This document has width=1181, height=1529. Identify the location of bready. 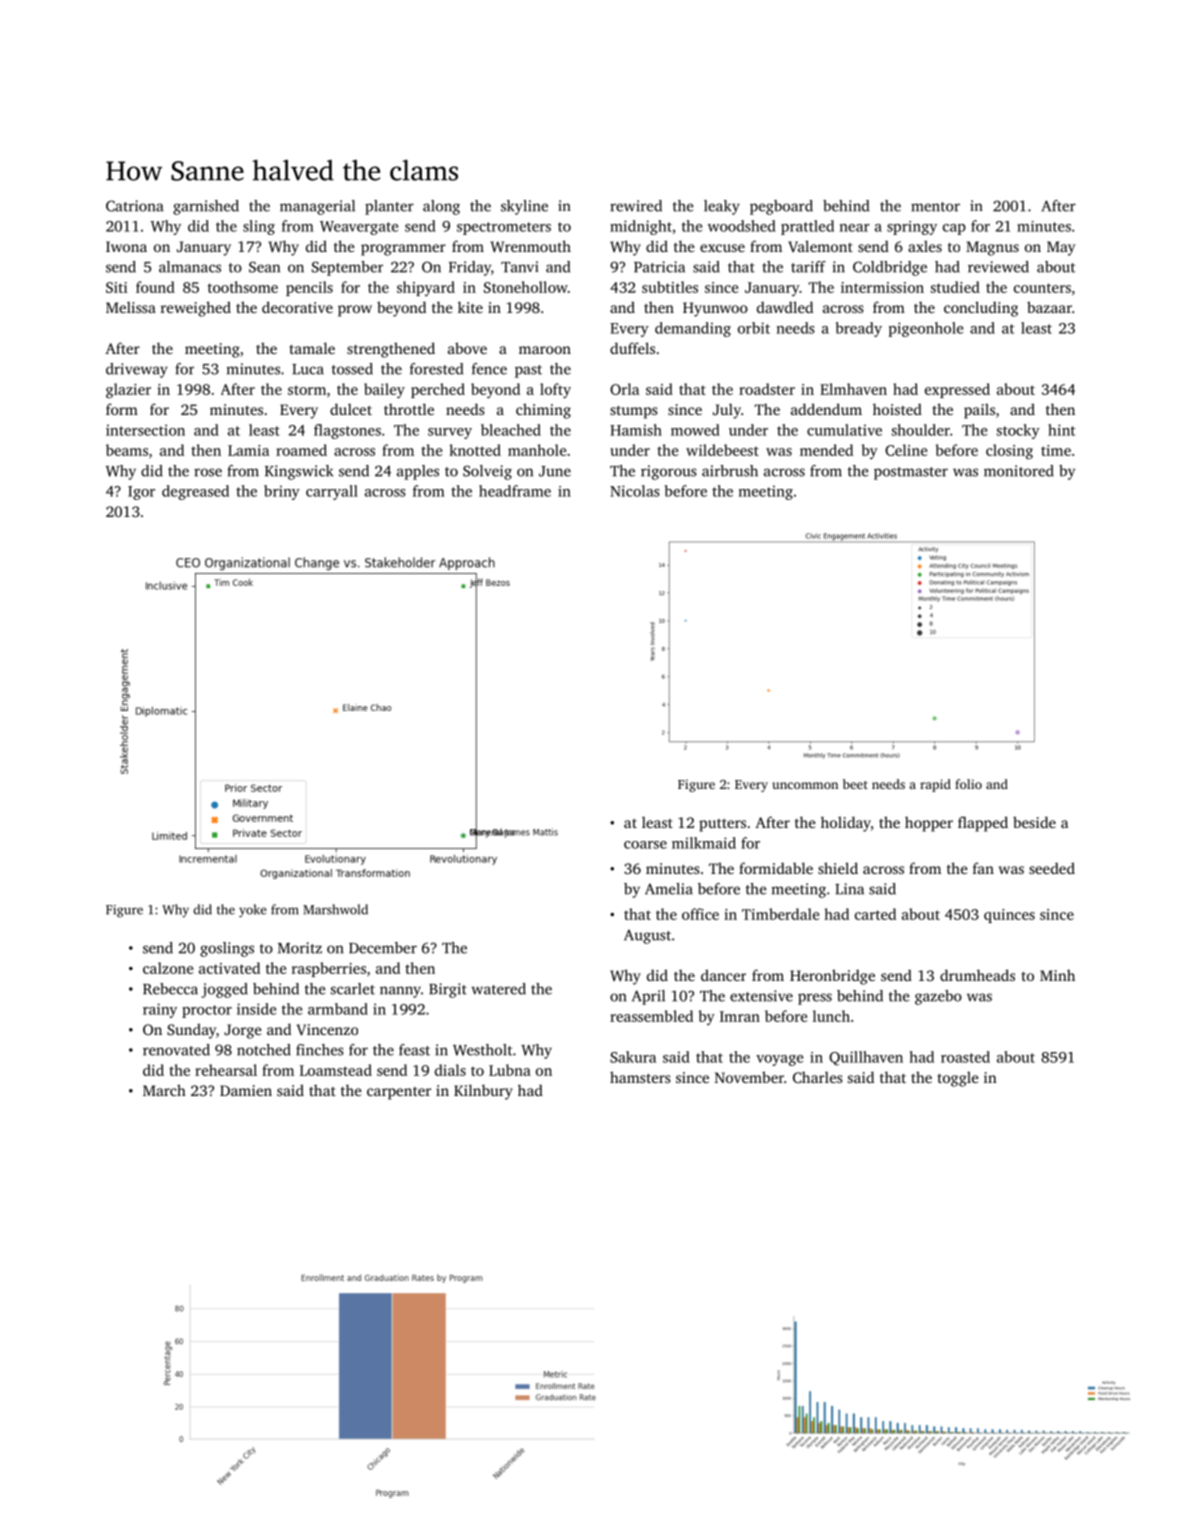
(859, 329).
